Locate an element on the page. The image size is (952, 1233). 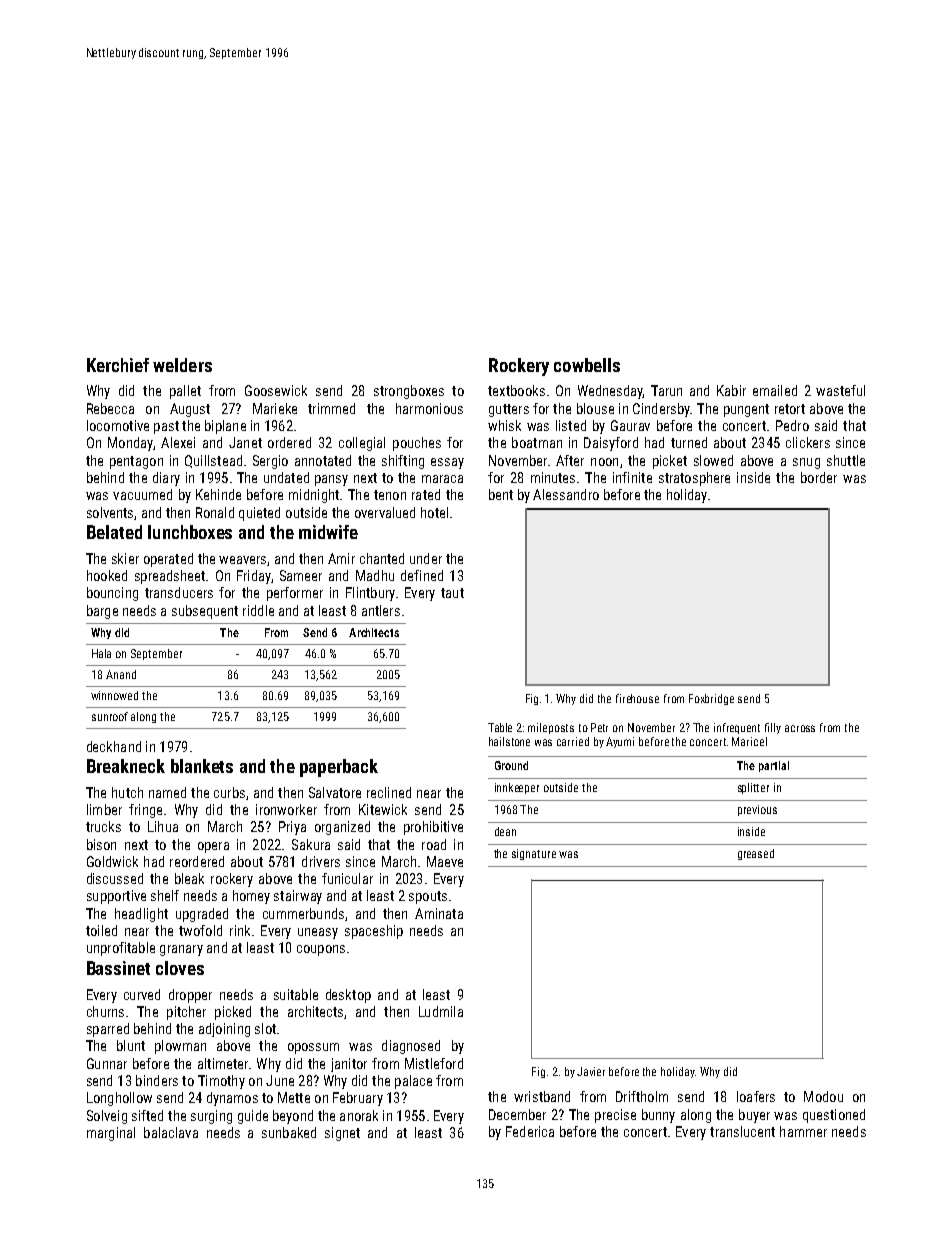
Quillstead is located at coordinates (213, 461).
